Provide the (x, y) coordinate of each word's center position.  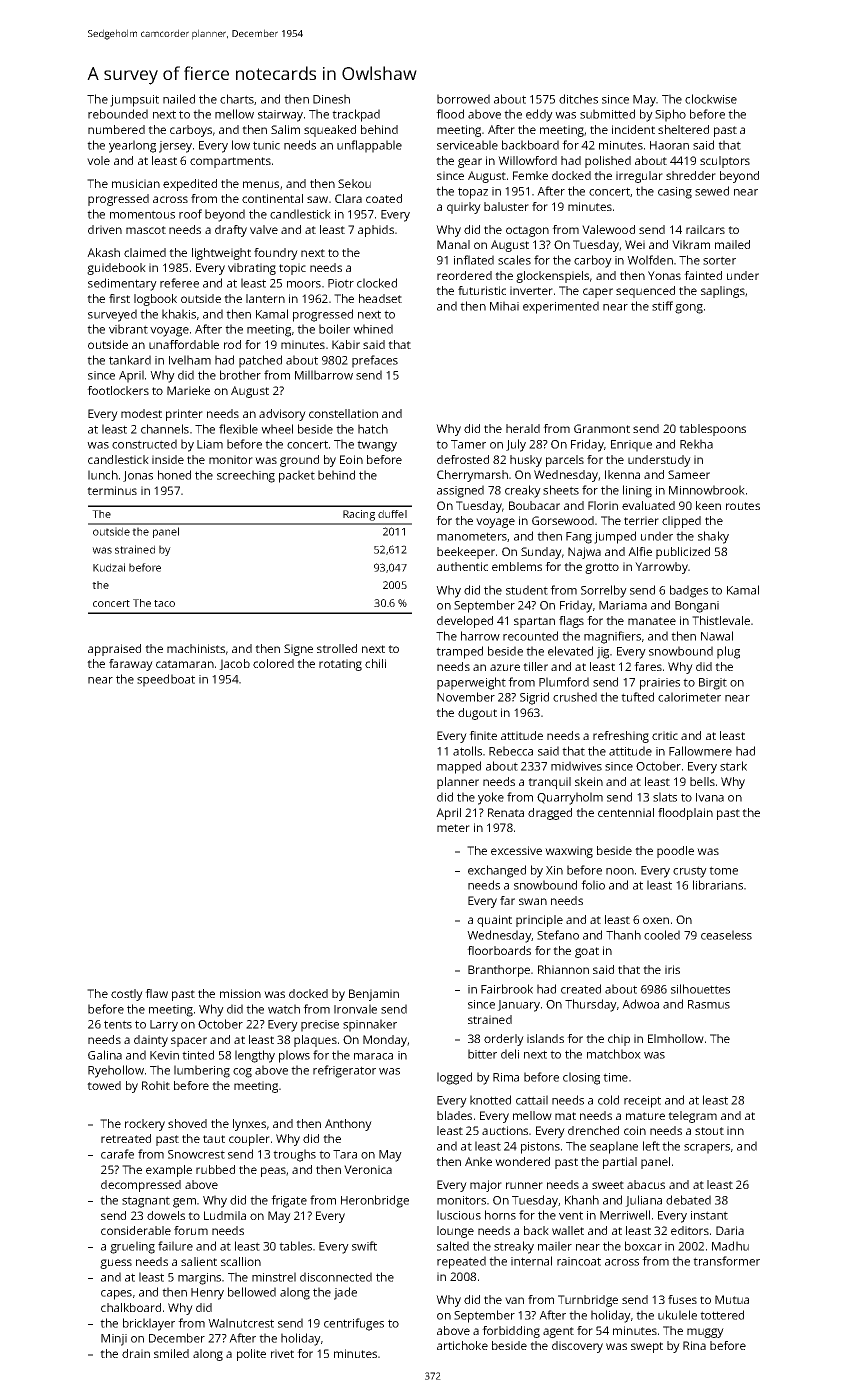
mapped (459, 767)
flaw (156, 993)
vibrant (128, 329)
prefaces (375, 361)
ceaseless (726, 935)
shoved (187, 1123)
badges (689, 591)
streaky (514, 1247)
